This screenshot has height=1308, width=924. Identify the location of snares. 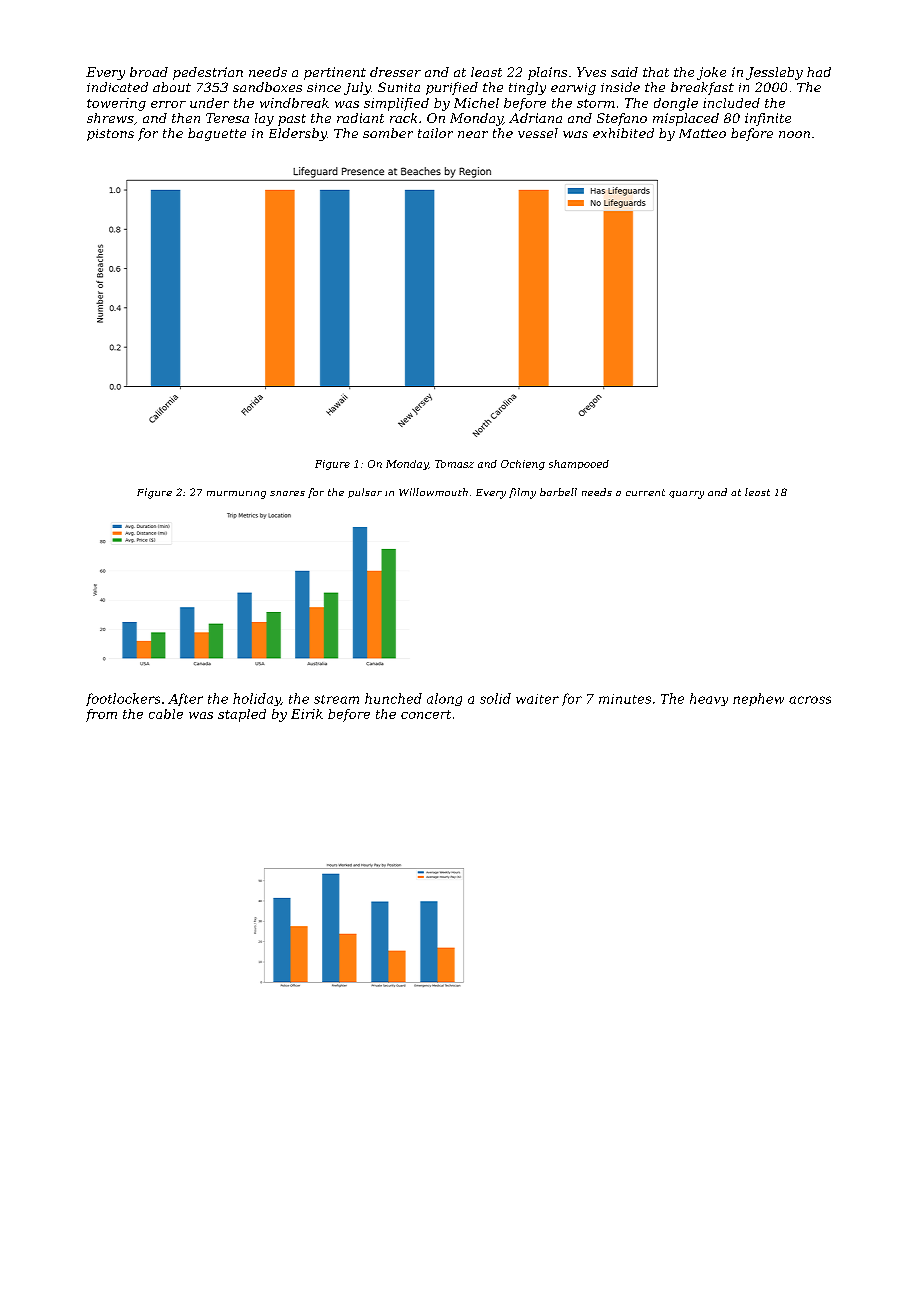
(287, 493).
